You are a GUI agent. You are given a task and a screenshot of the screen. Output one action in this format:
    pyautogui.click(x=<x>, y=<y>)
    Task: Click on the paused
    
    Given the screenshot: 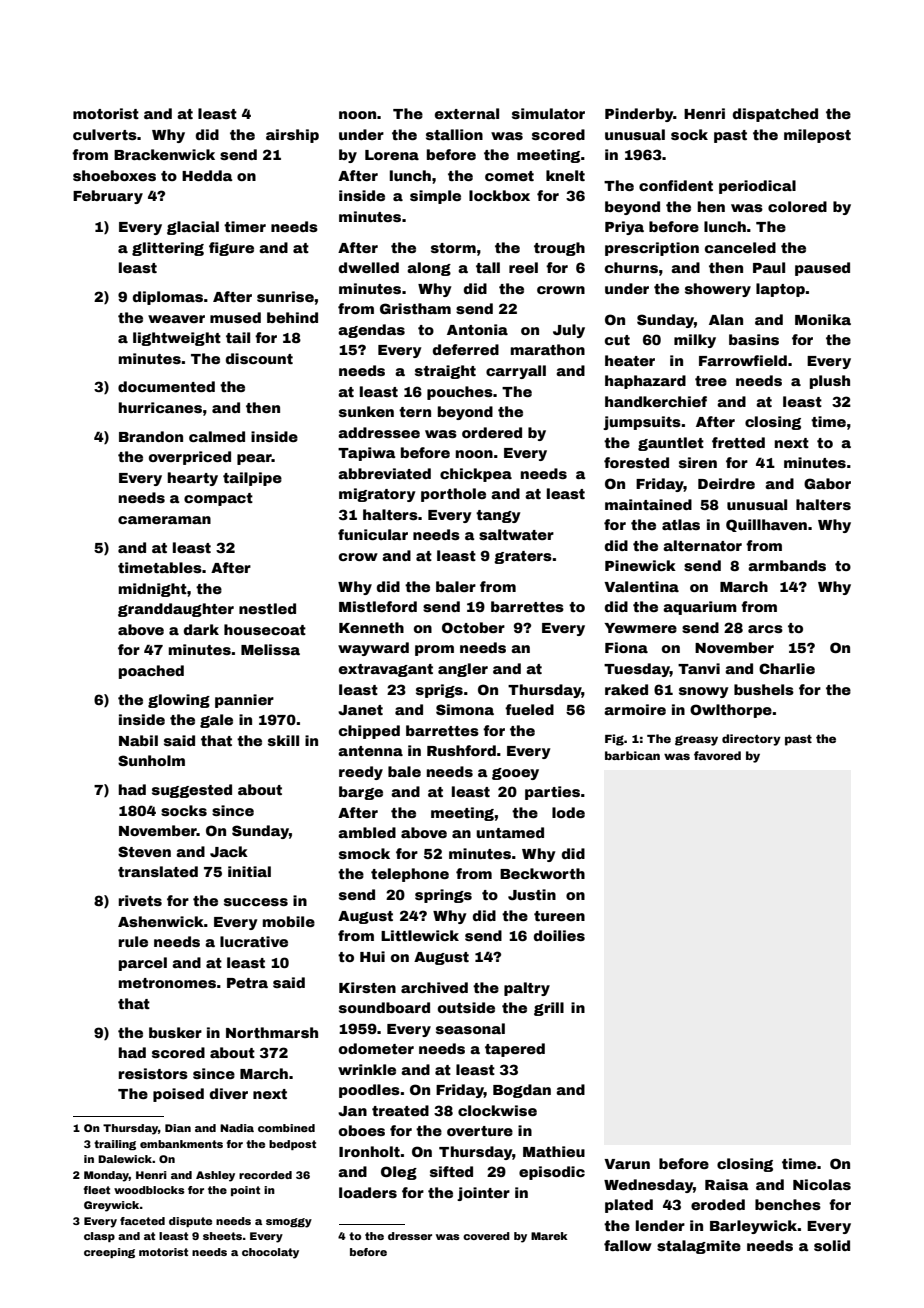 What is the action you would take?
    pyautogui.click(x=822, y=269)
